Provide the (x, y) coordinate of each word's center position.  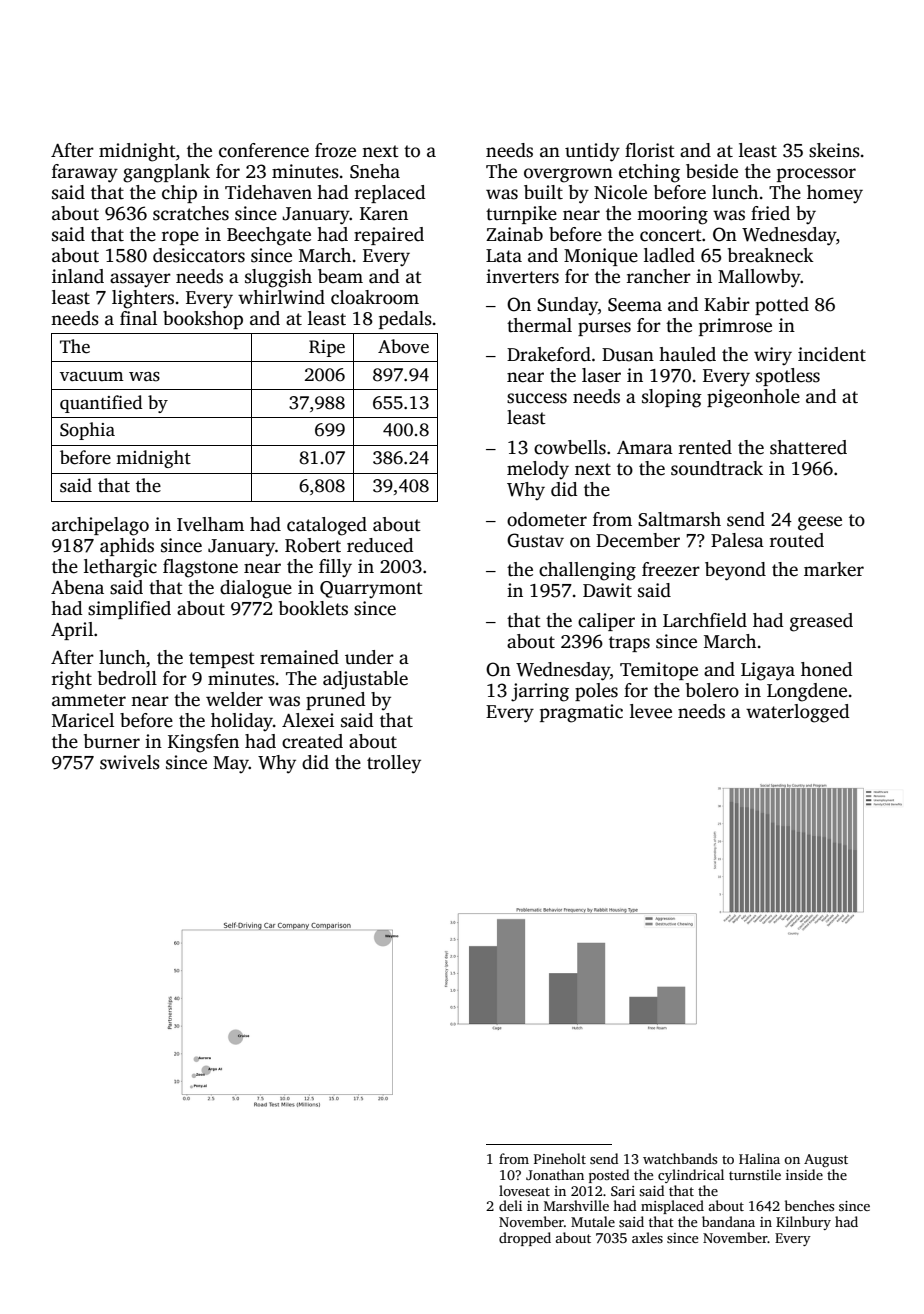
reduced (380, 545)
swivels (130, 762)
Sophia (87, 431)
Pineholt (560, 1158)
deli (510, 1205)
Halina (759, 1158)
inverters (522, 276)
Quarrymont (371, 590)
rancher (659, 276)
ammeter (89, 700)
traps (629, 644)
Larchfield (705, 620)
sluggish (278, 278)
